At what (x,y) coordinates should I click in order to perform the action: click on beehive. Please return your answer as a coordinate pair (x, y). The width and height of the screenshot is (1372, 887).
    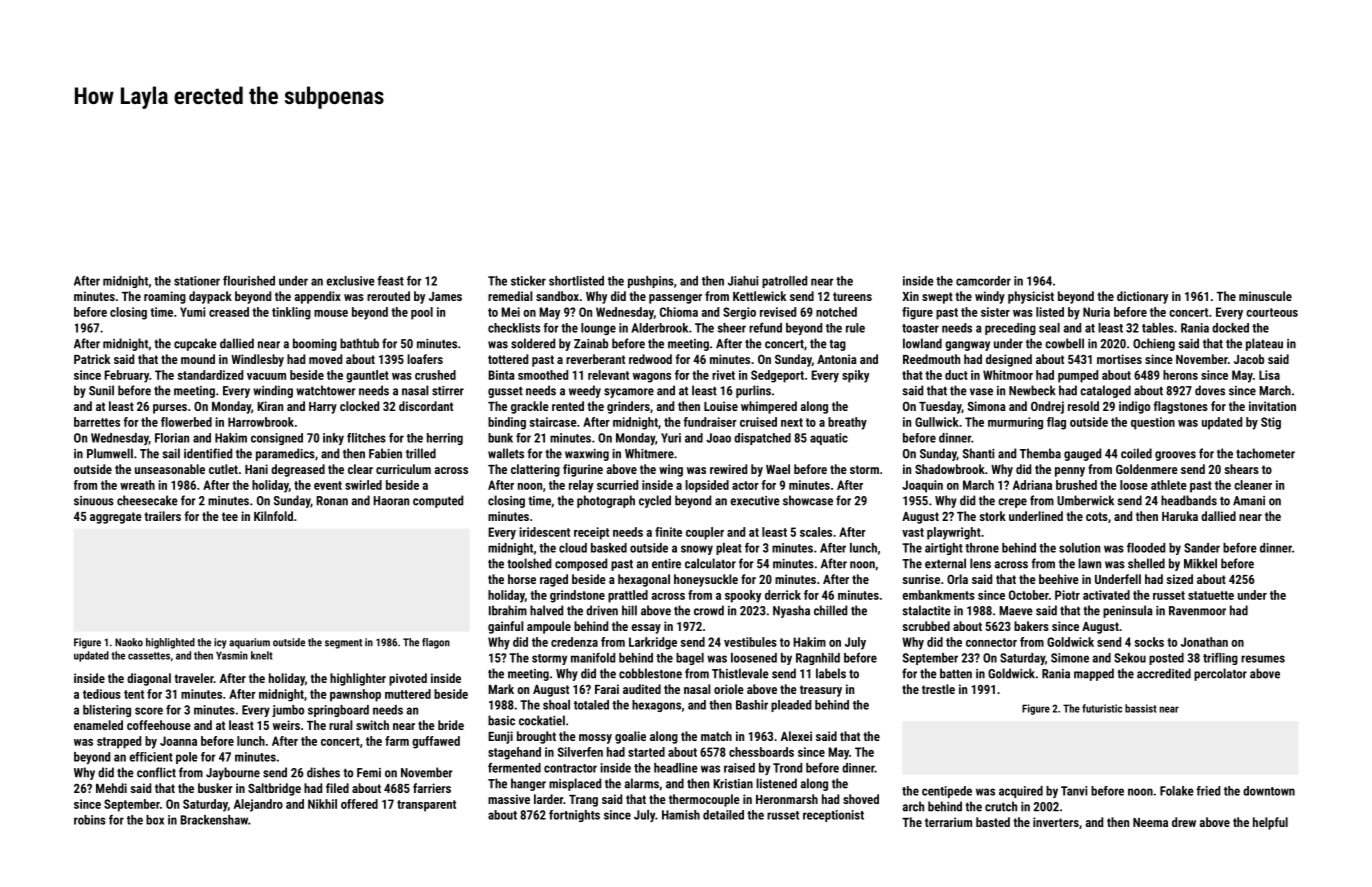
    Looking at the image, I should click on (1059, 579).
